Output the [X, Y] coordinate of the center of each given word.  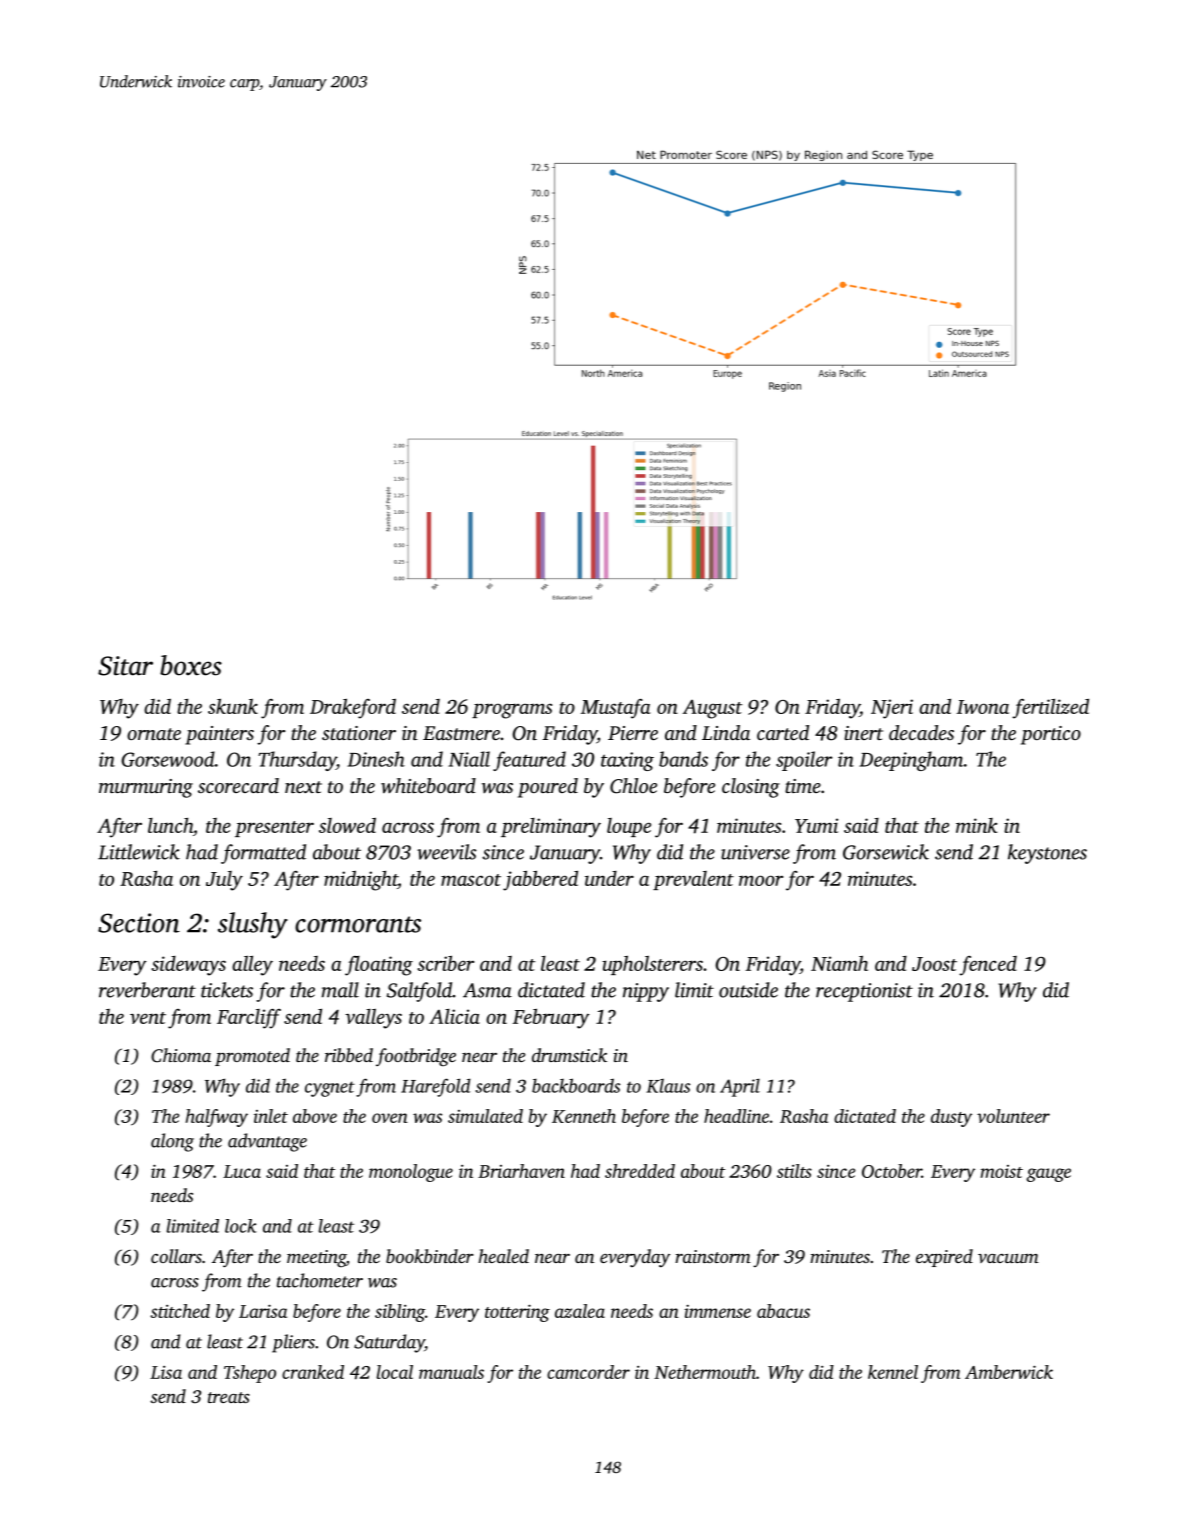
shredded [640, 1171]
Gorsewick [886, 852]
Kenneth [584, 1116]
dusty [951, 1118]
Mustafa [616, 709]
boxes [191, 665]
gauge [1048, 1175]
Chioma [181, 1055]
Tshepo [250, 1374]
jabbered [540, 880]
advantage [267, 1142]
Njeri [892, 709]
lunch [170, 825]
